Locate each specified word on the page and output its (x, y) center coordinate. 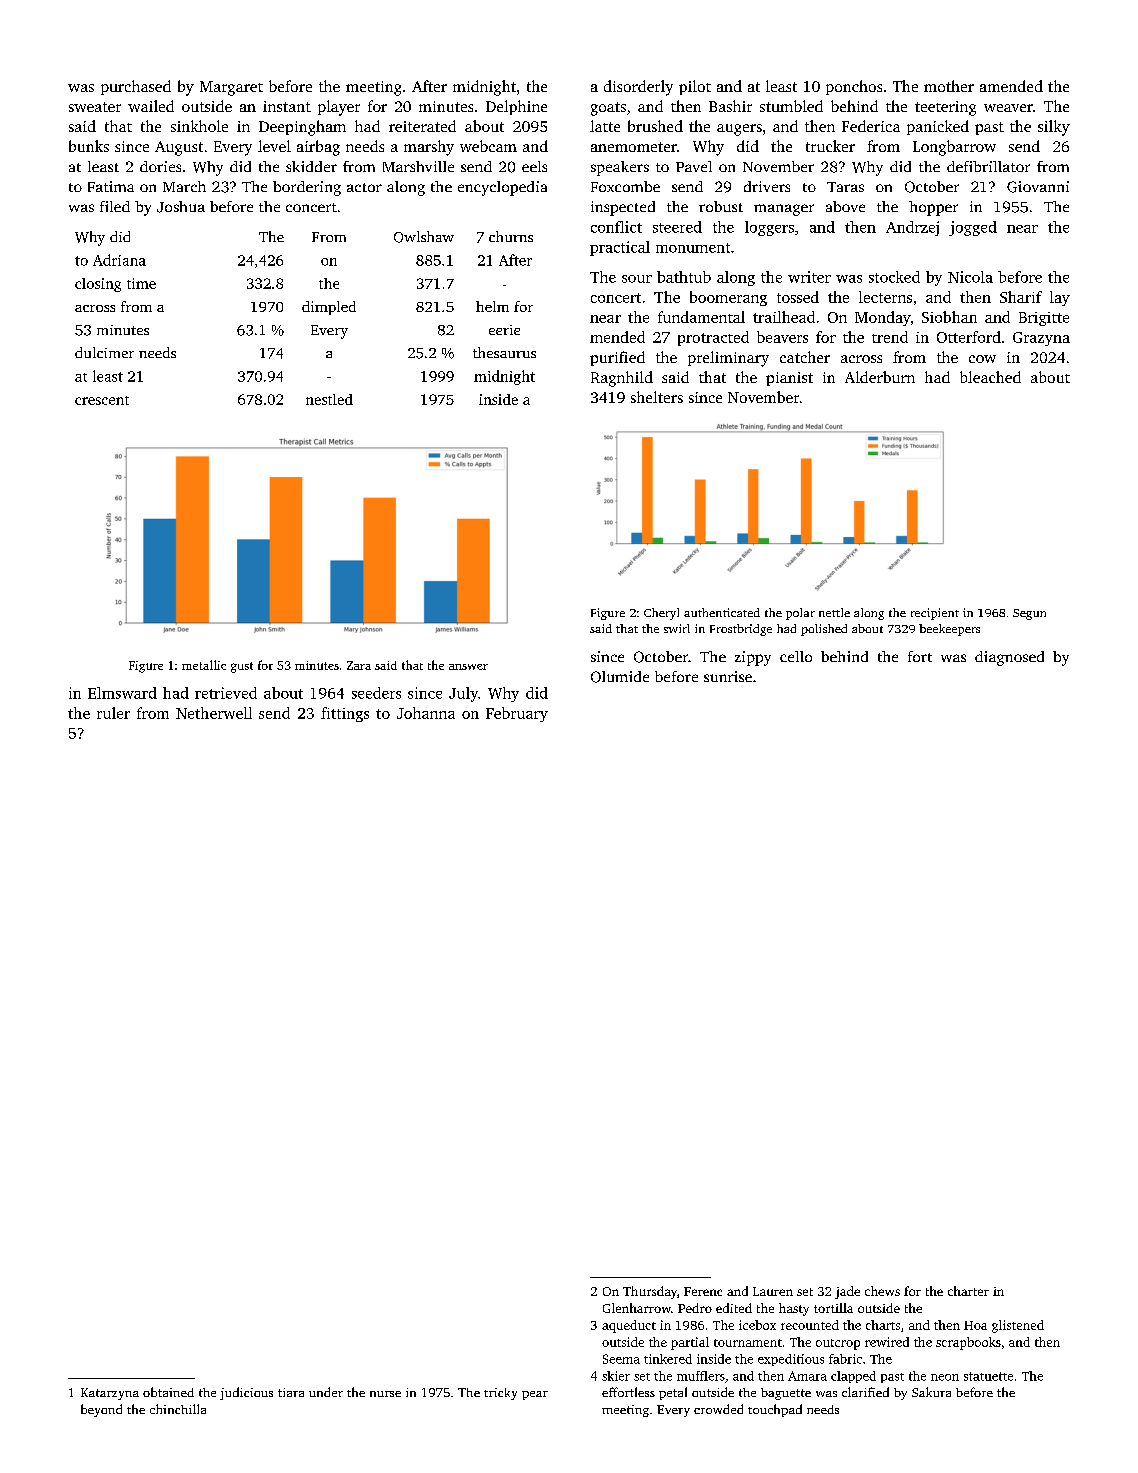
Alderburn (880, 377)
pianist (789, 379)
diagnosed (1009, 658)
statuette (988, 1376)
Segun (1029, 614)
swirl (677, 628)
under (326, 1392)
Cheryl (661, 614)
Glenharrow (637, 1308)
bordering (307, 188)
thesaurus (504, 352)
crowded (718, 1409)
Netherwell (214, 713)
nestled (329, 399)
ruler (113, 713)
